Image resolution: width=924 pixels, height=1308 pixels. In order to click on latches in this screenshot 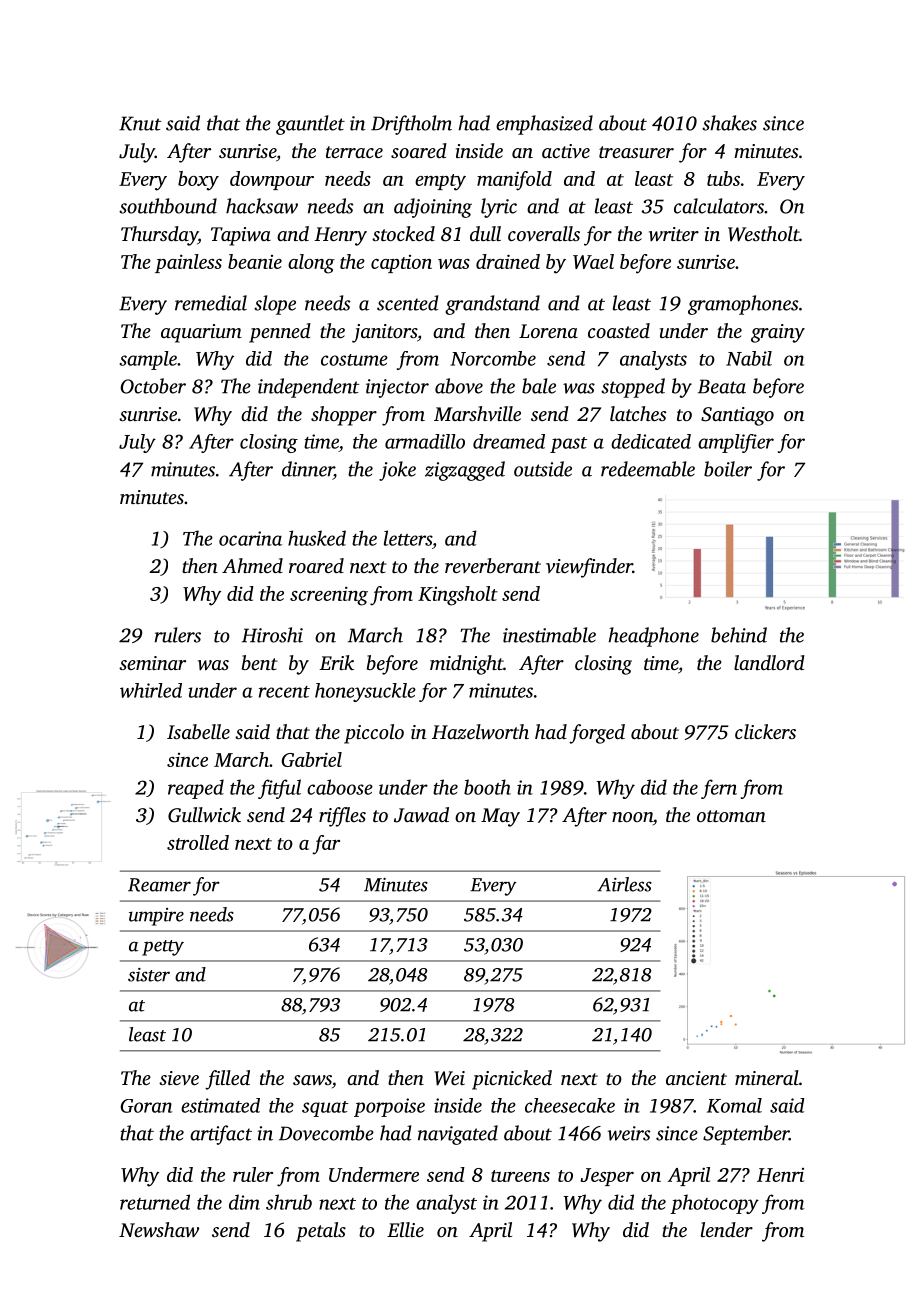, I will do `click(638, 413)`.
